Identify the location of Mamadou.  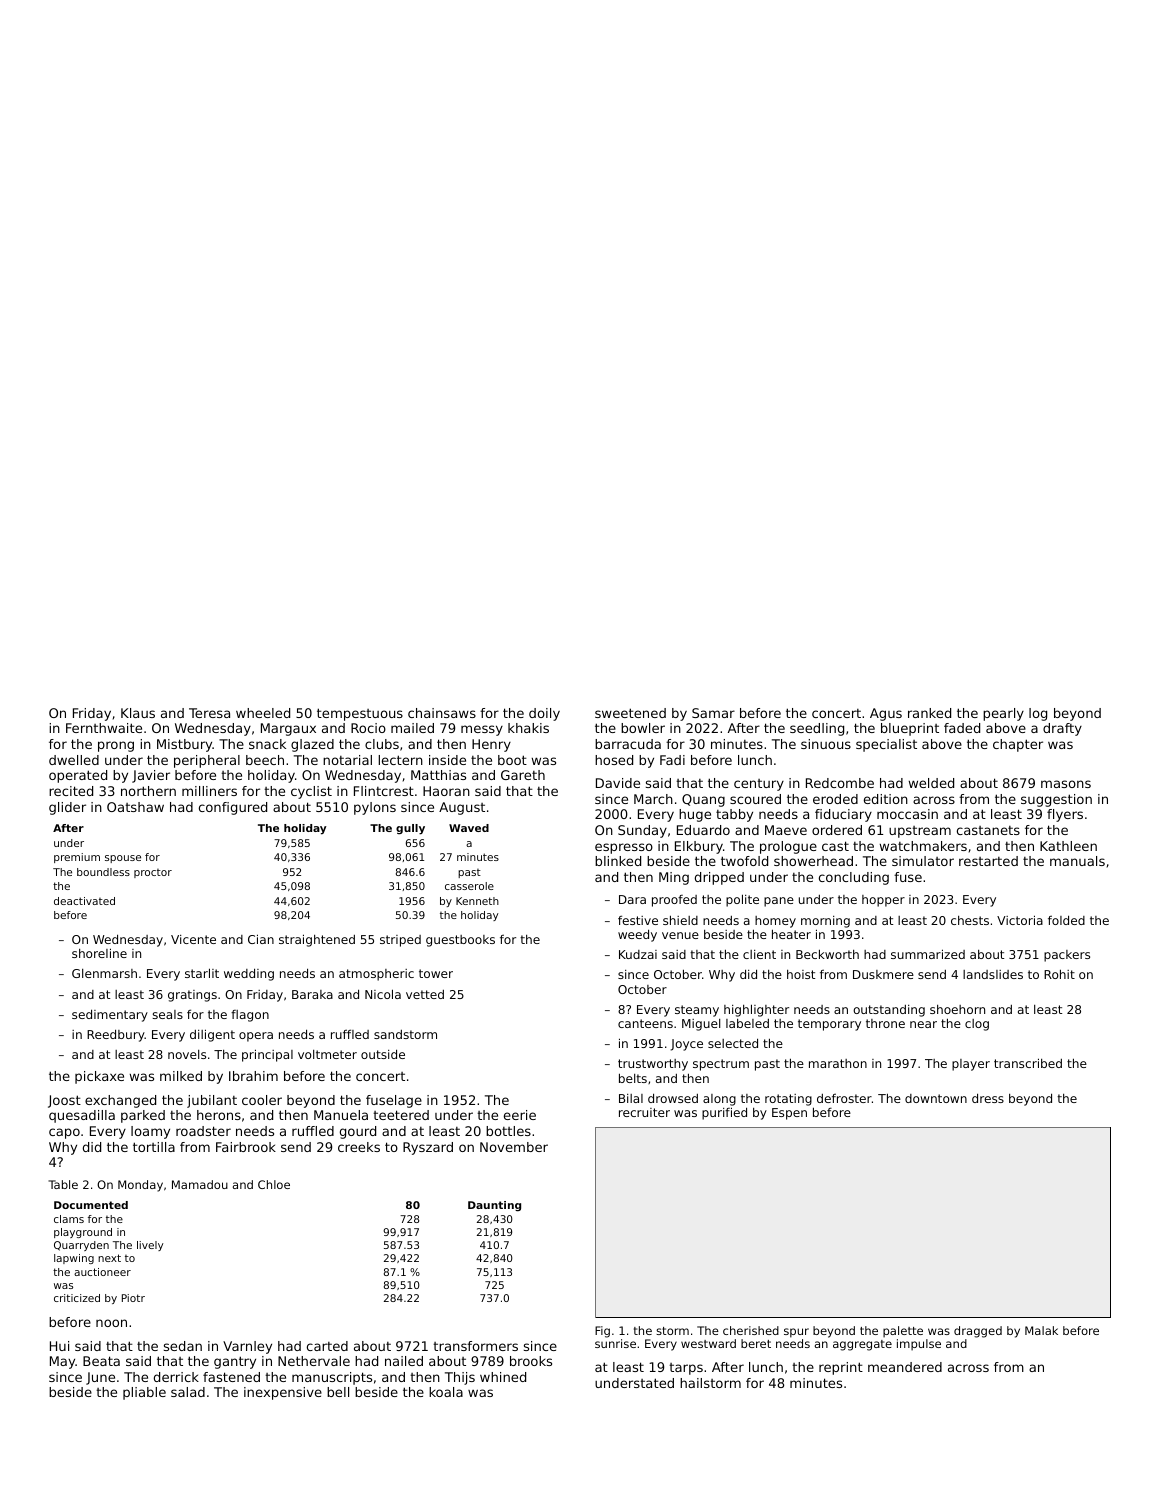
(200, 1184).
